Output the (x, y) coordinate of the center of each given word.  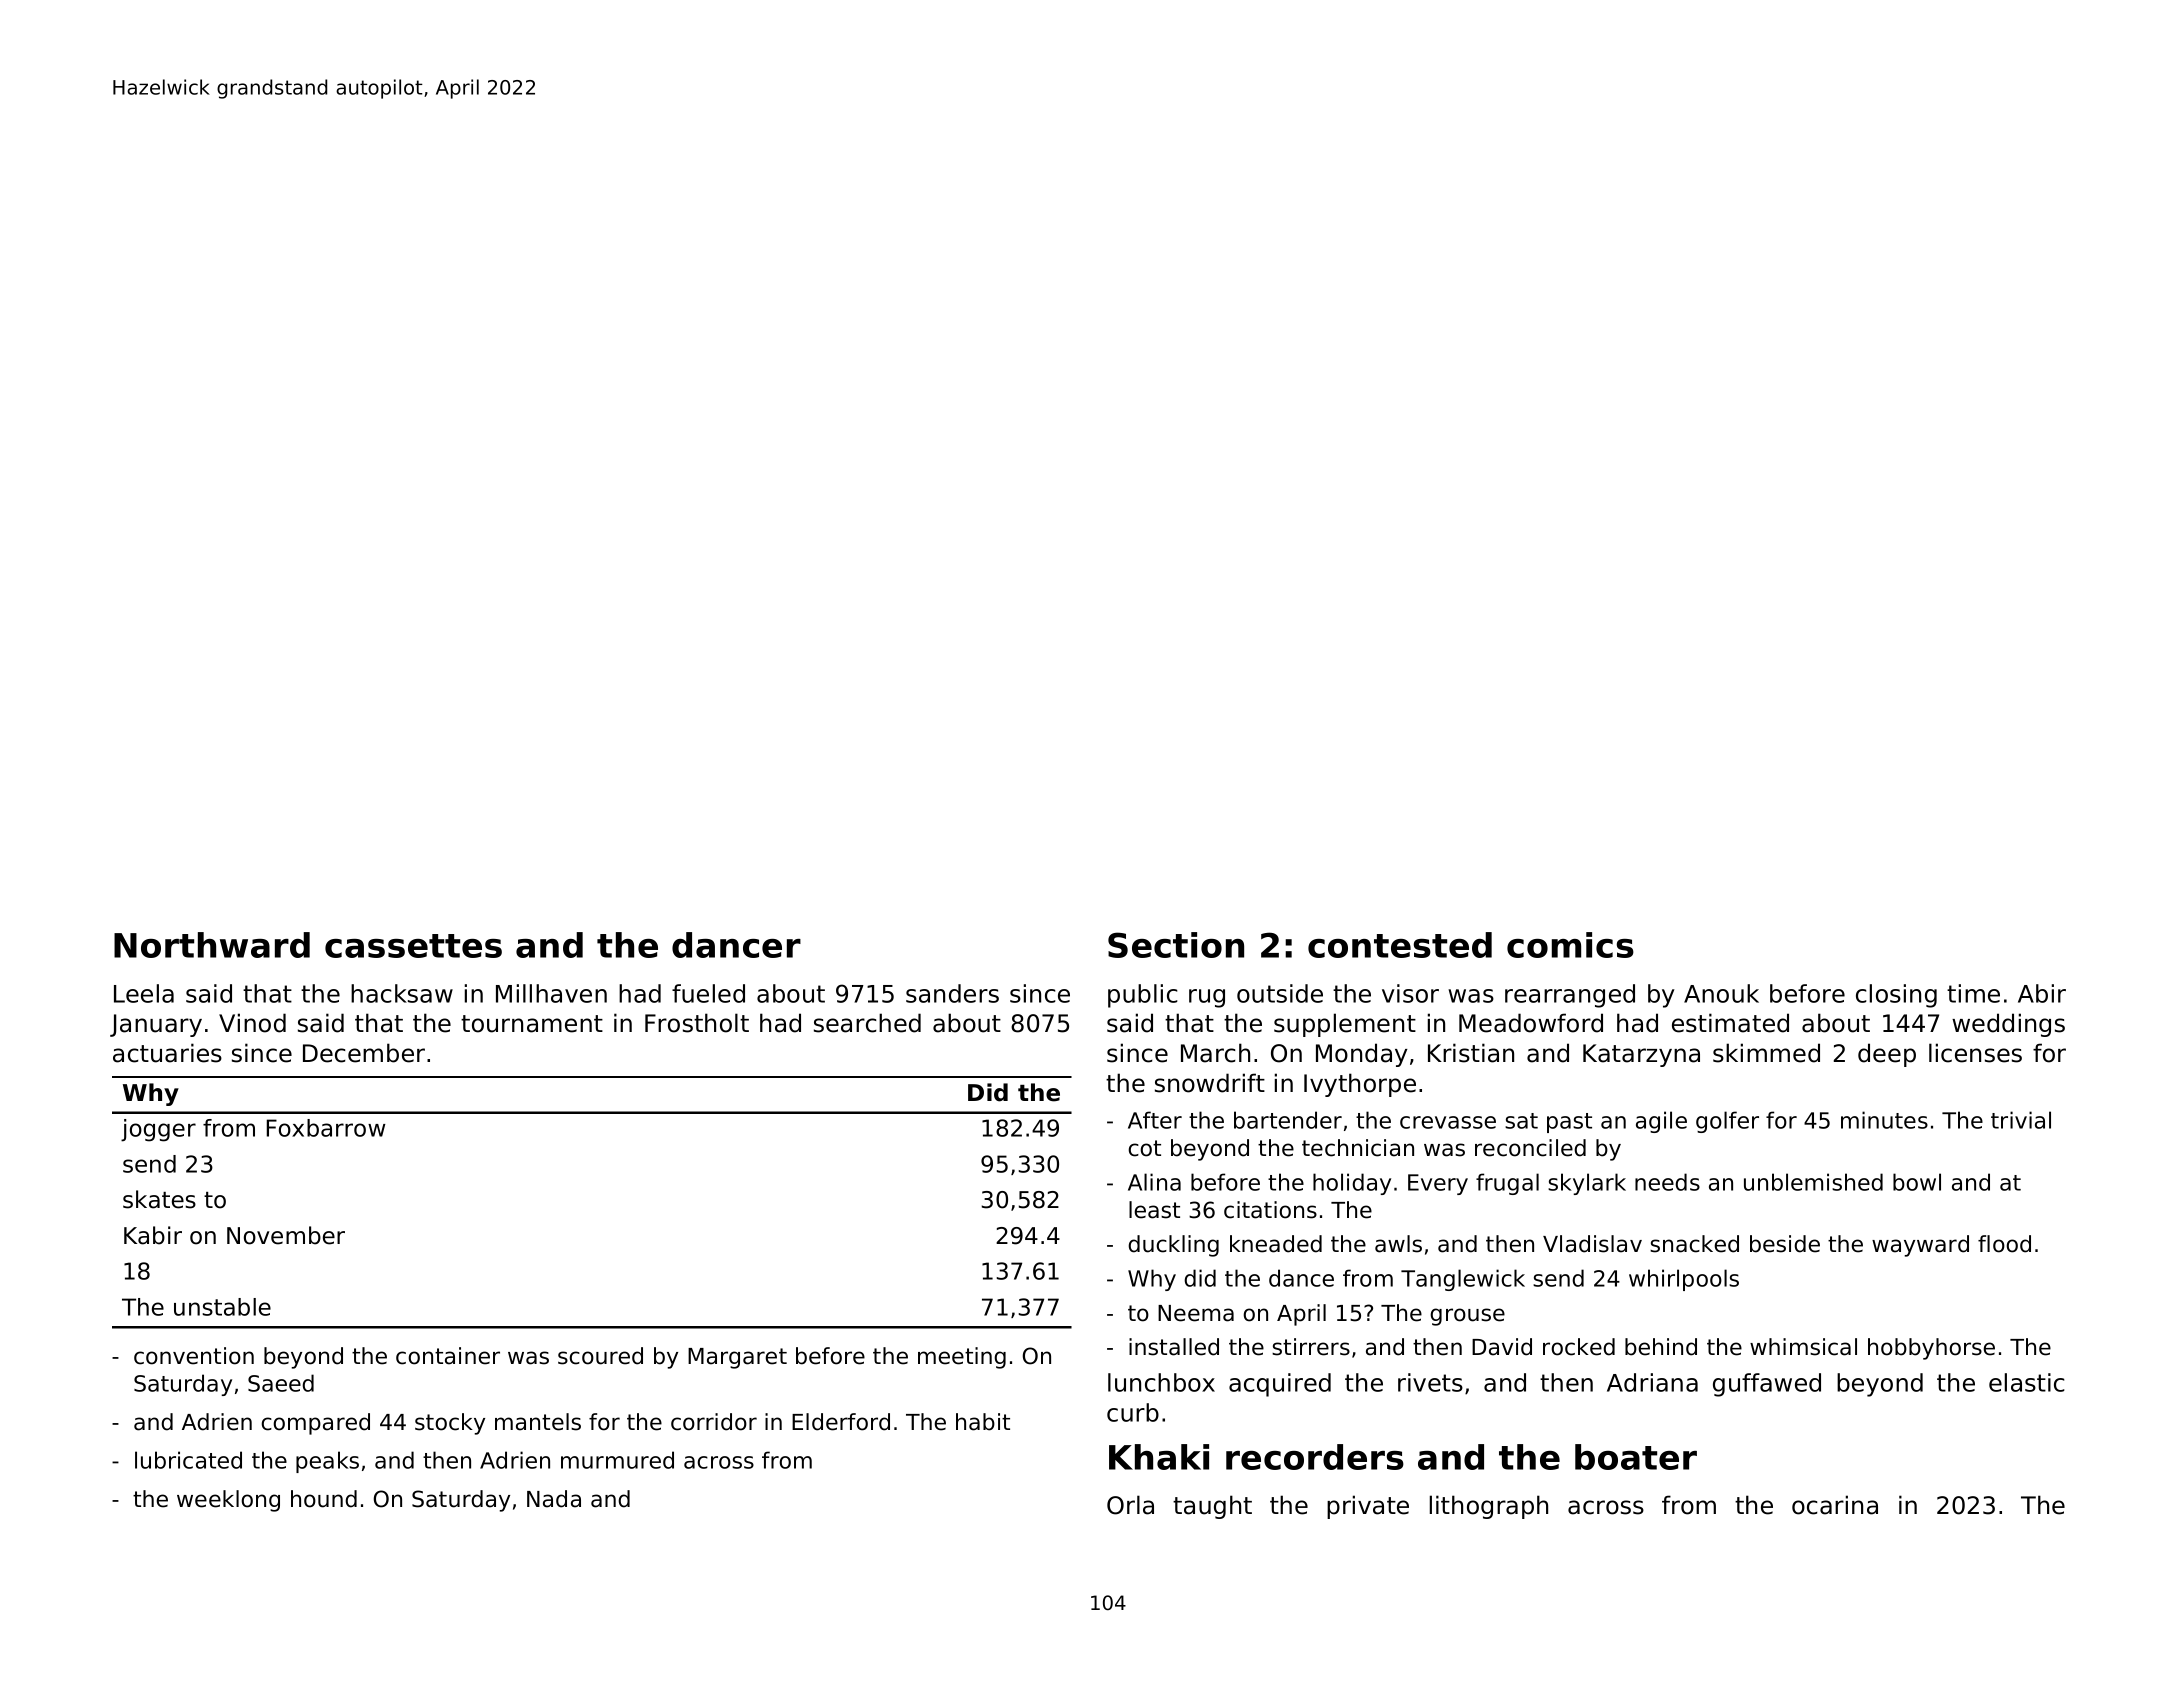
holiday (1352, 1184)
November (286, 1235)
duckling (1173, 1246)
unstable (222, 1307)
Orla (1130, 1505)
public (1142, 996)
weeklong (228, 1501)
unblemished (1813, 1182)
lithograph (1489, 1507)
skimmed (1766, 1053)
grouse (1467, 1317)
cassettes (413, 946)
